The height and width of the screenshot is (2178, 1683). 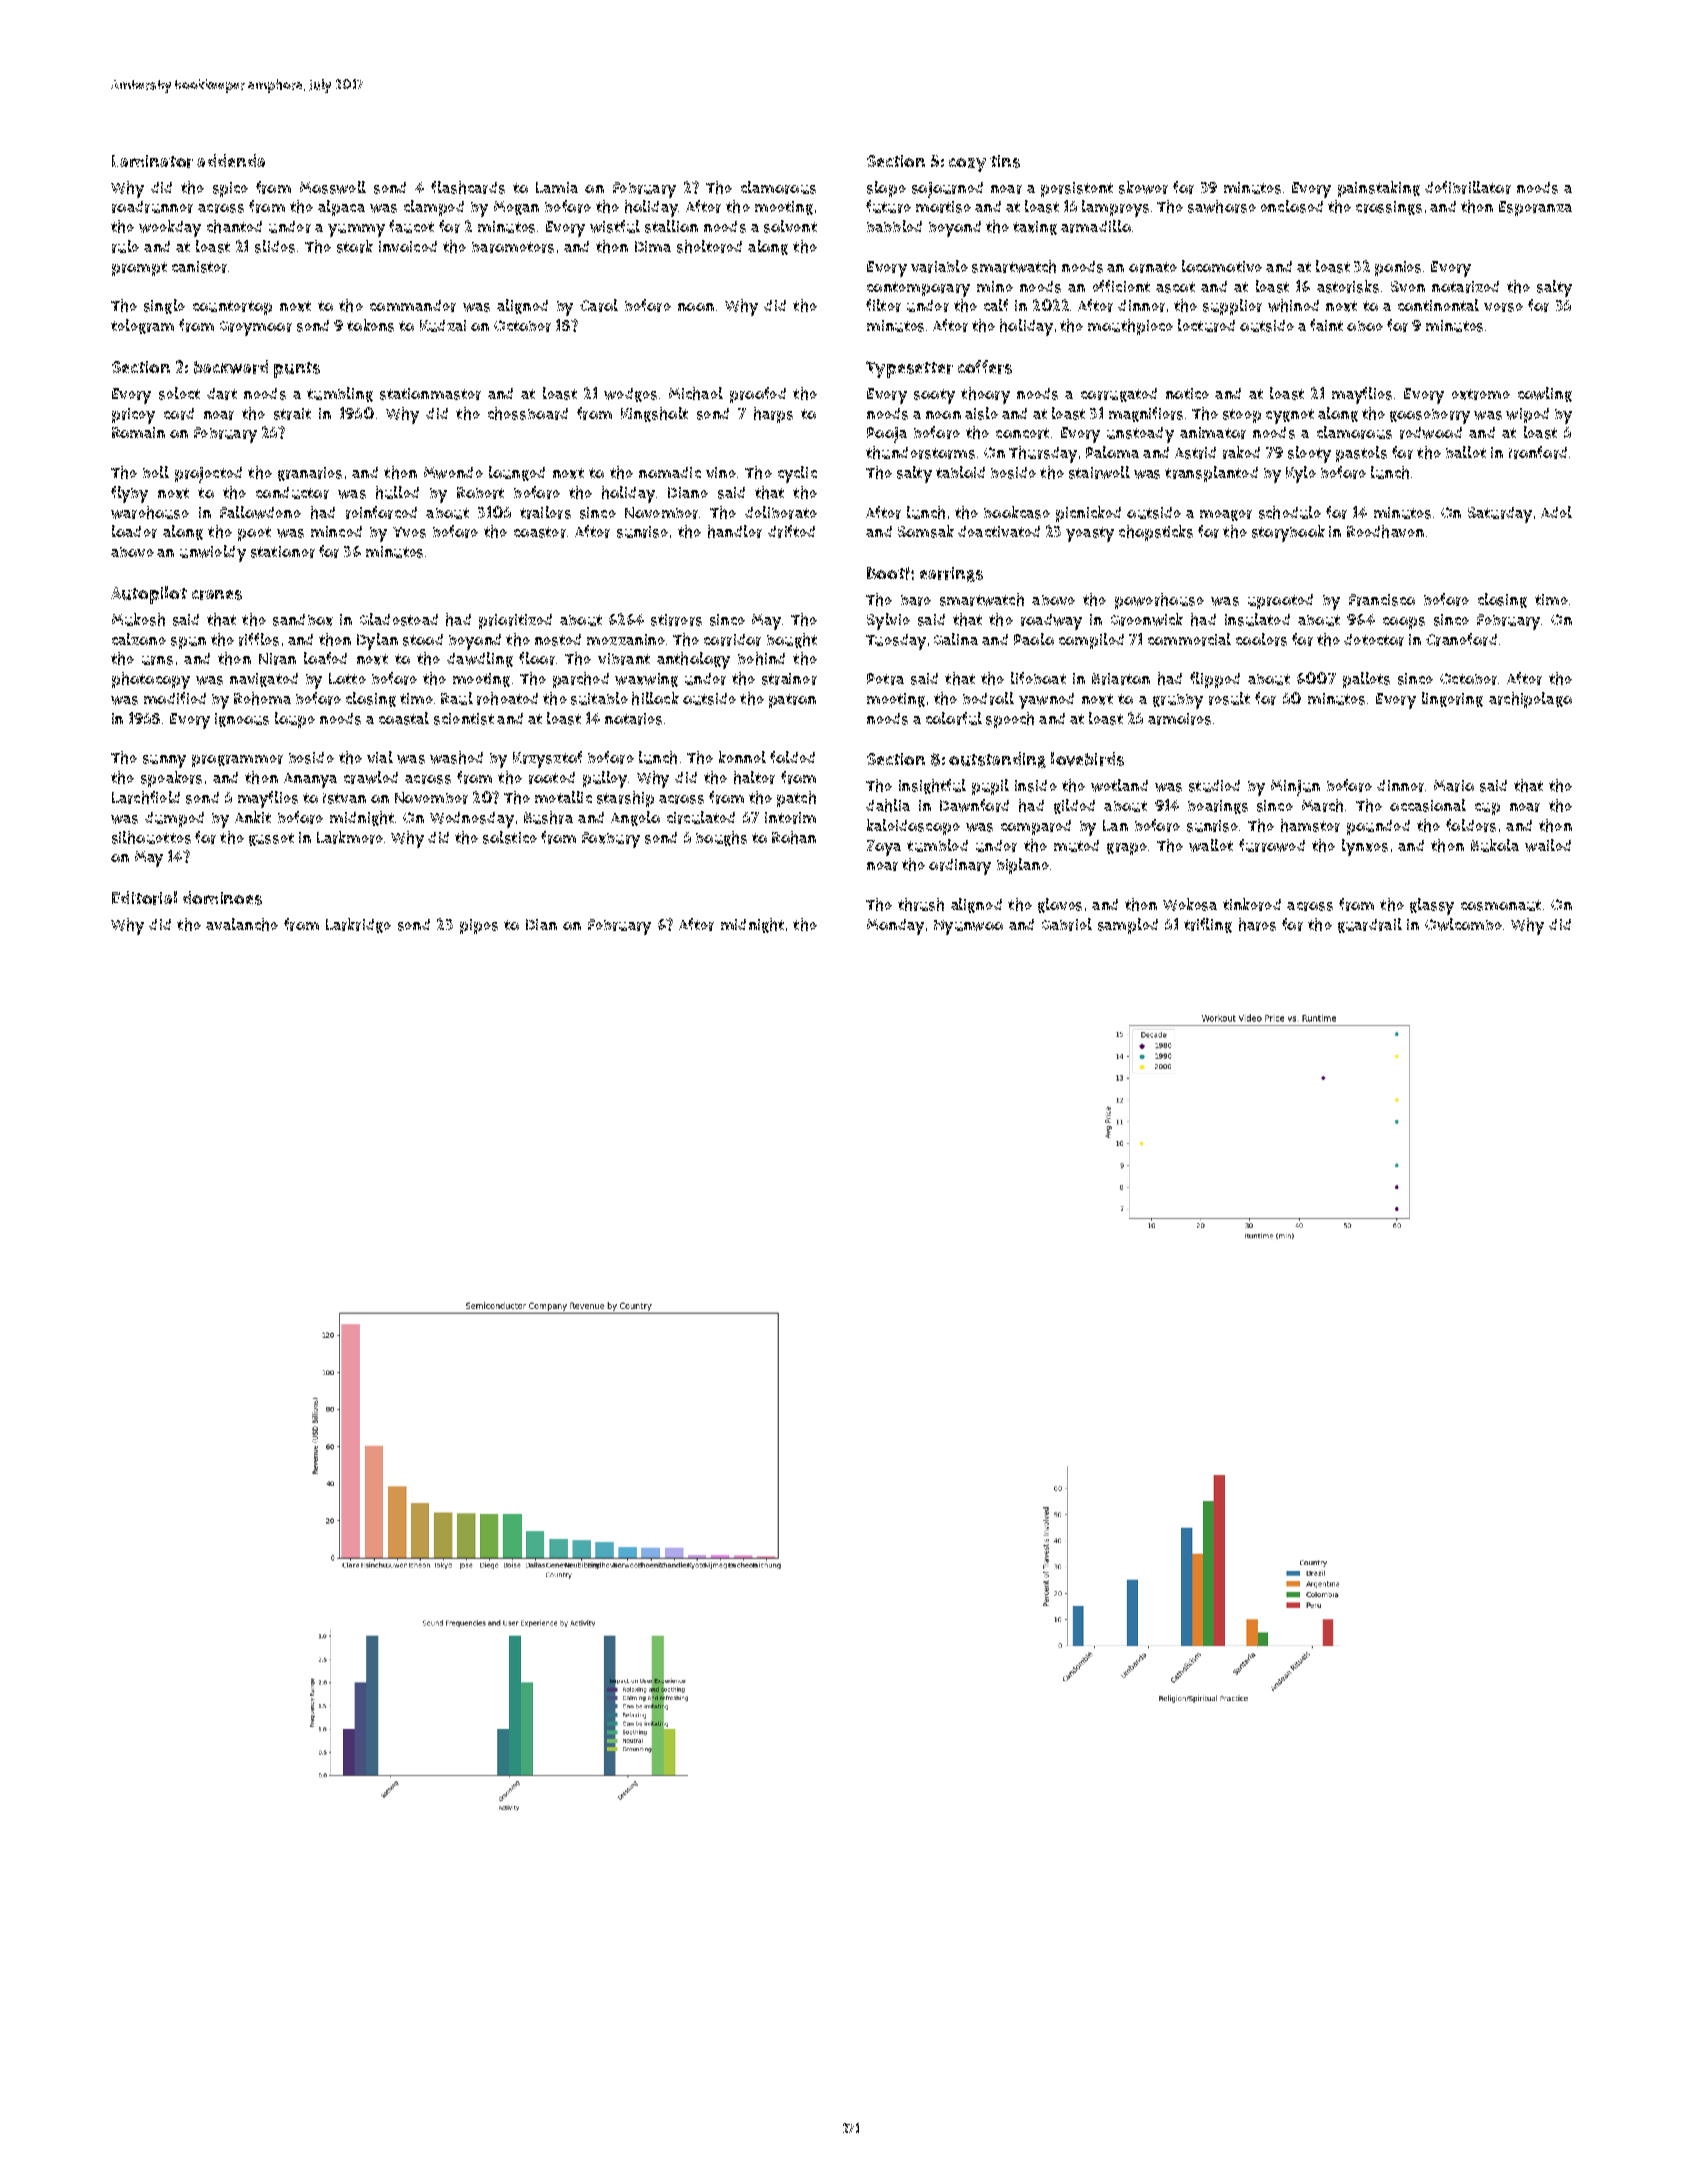 I want to click on Larkridge, so click(x=358, y=925).
